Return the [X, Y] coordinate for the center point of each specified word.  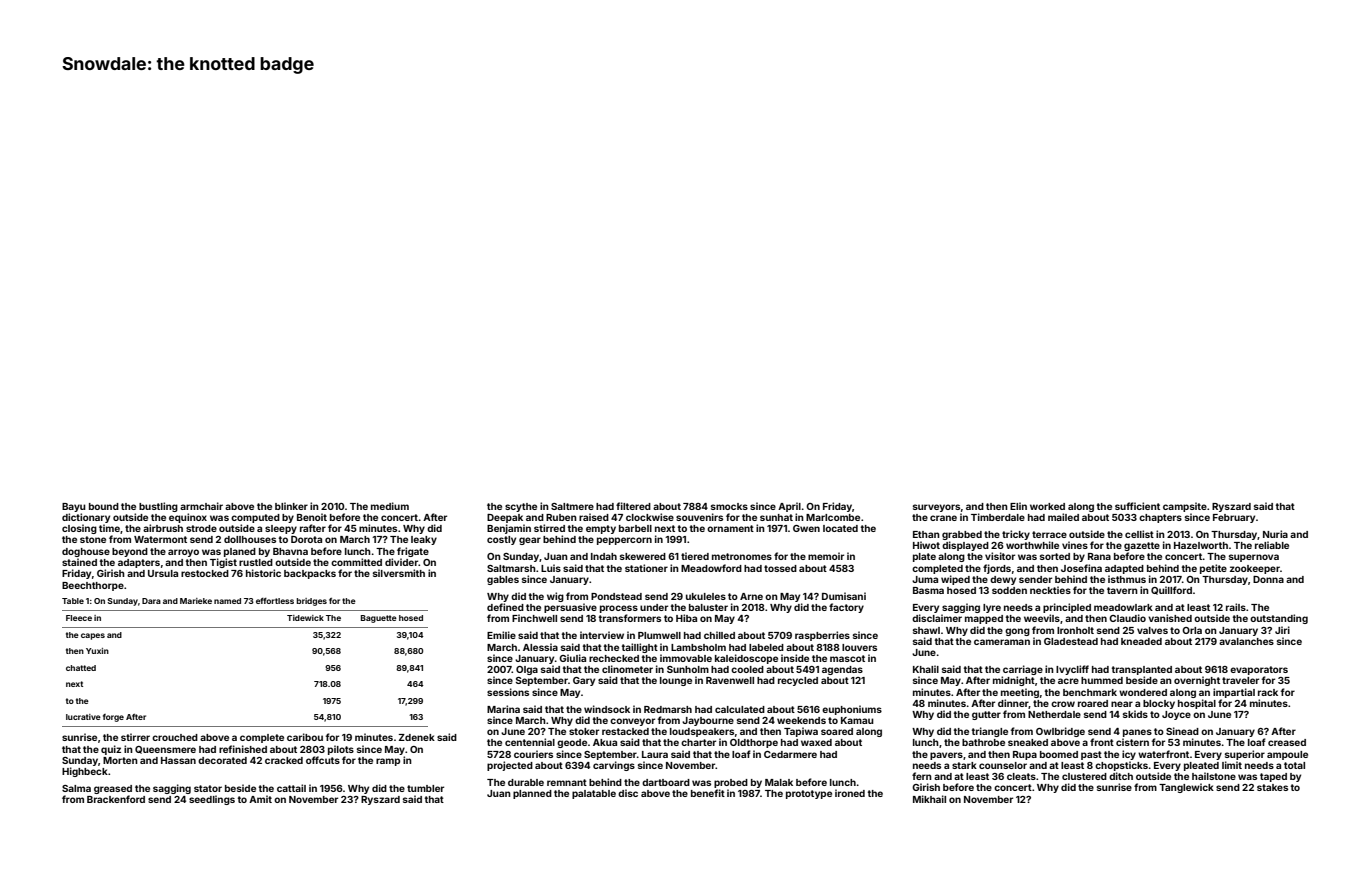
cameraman [1002, 642]
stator [208, 788]
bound [104, 506]
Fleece [79, 618]
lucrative [83, 717]
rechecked [614, 658]
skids [1135, 714]
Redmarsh [668, 709]
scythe [521, 507]
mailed [1063, 517]
